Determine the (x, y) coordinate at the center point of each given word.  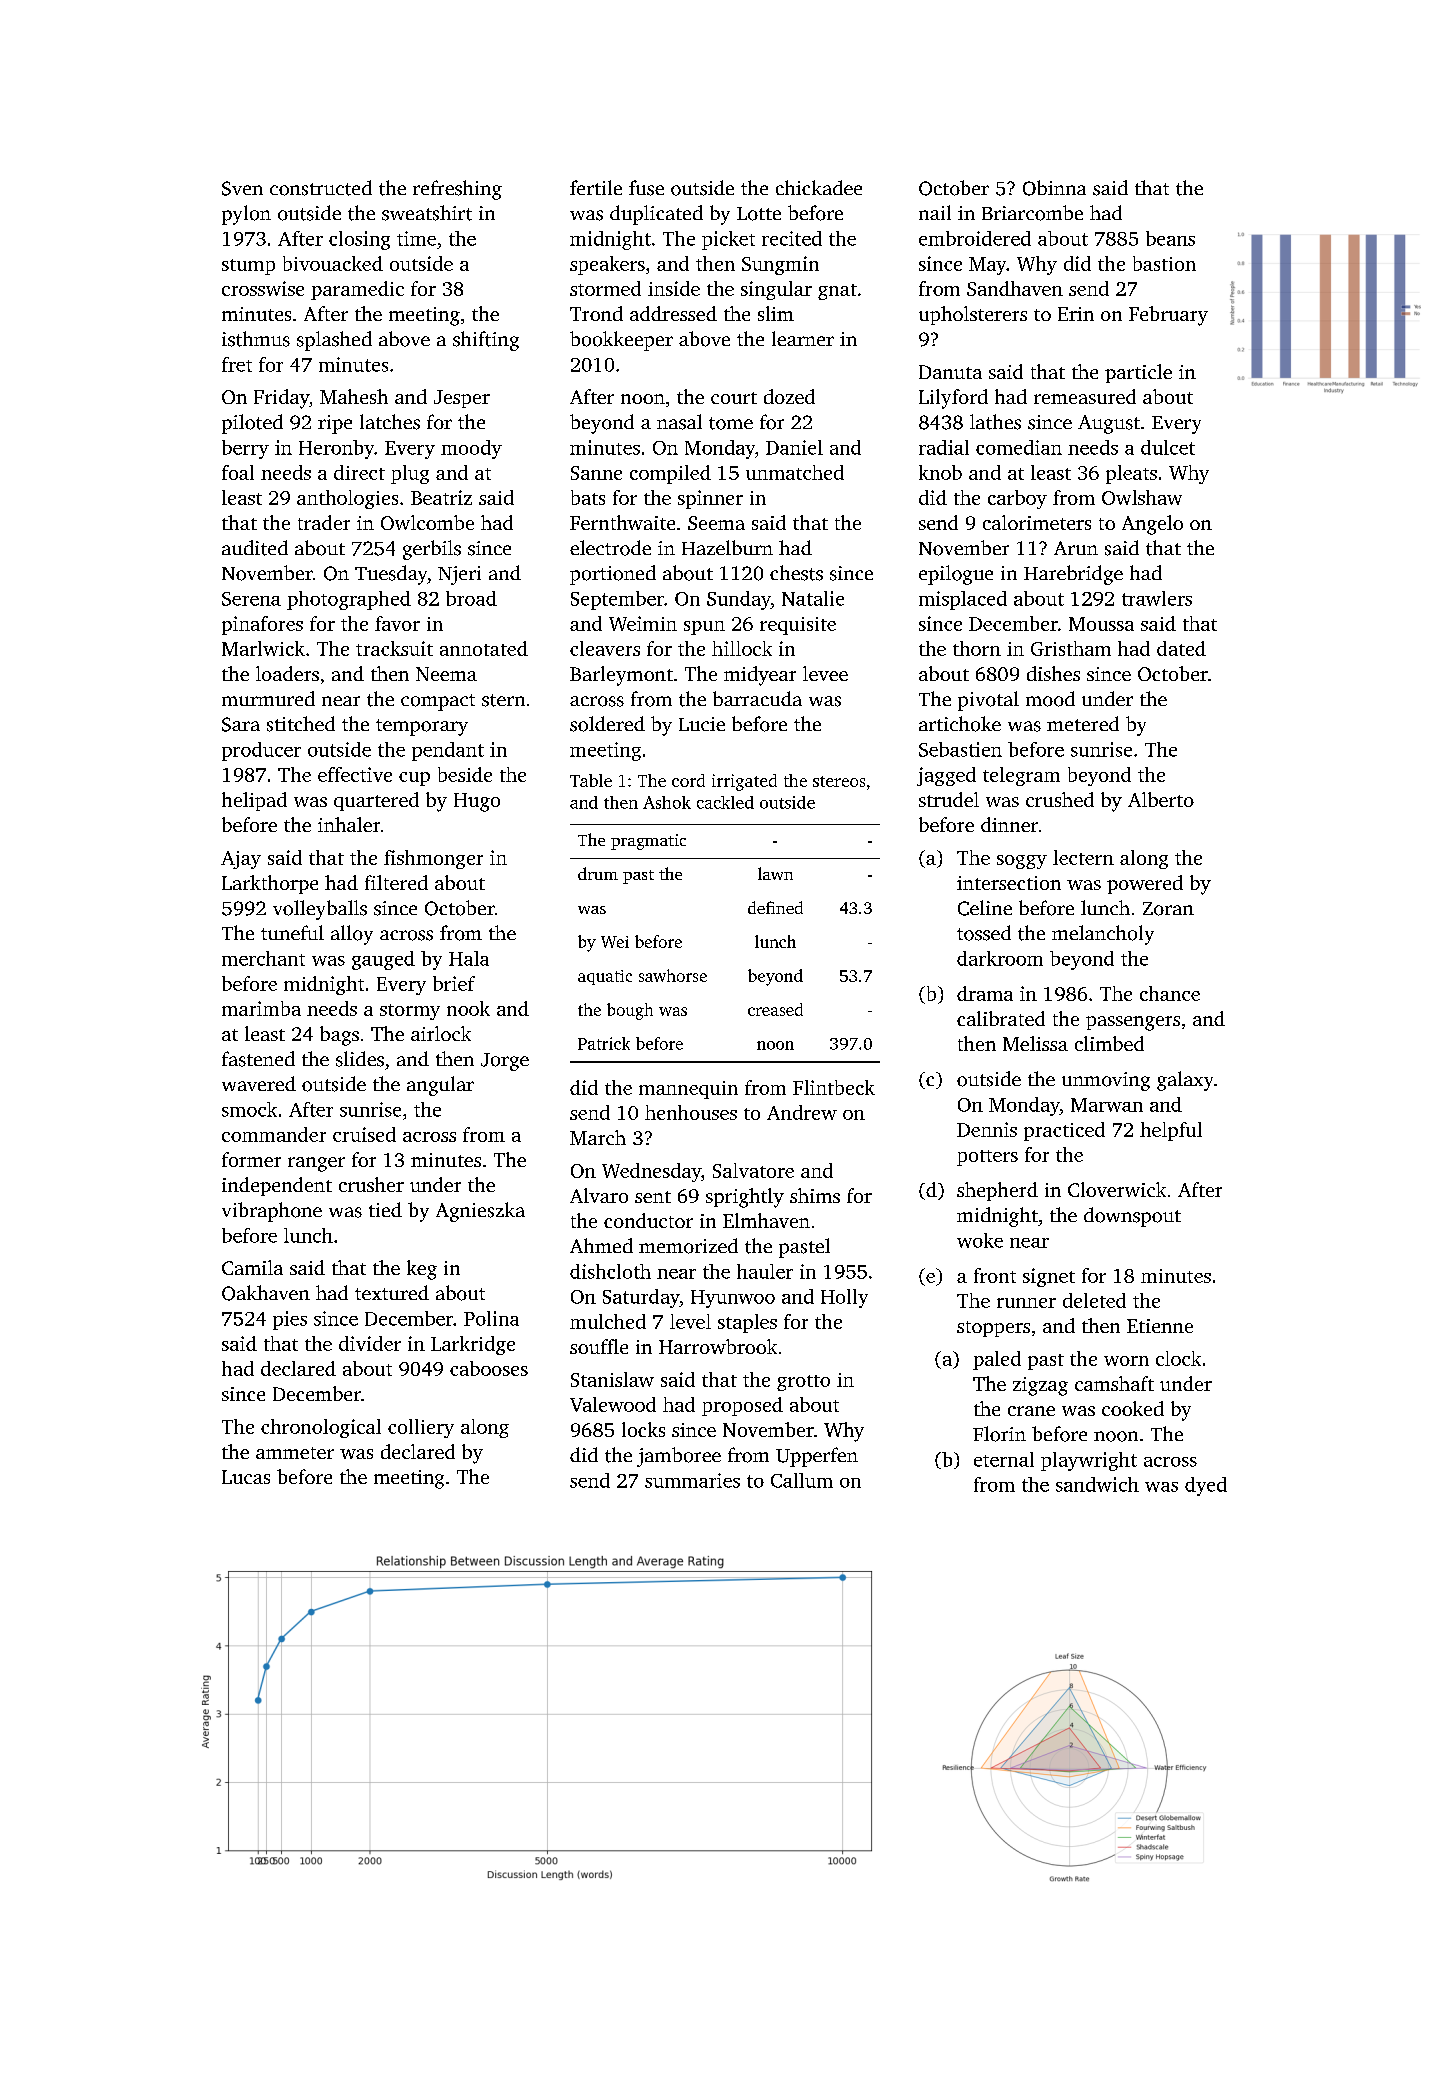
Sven (242, 188)
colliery (421, 1428)
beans (1170, 238)
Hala (469, 958)
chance (1170, 993)
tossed (984, 933)
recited (792, 238)
